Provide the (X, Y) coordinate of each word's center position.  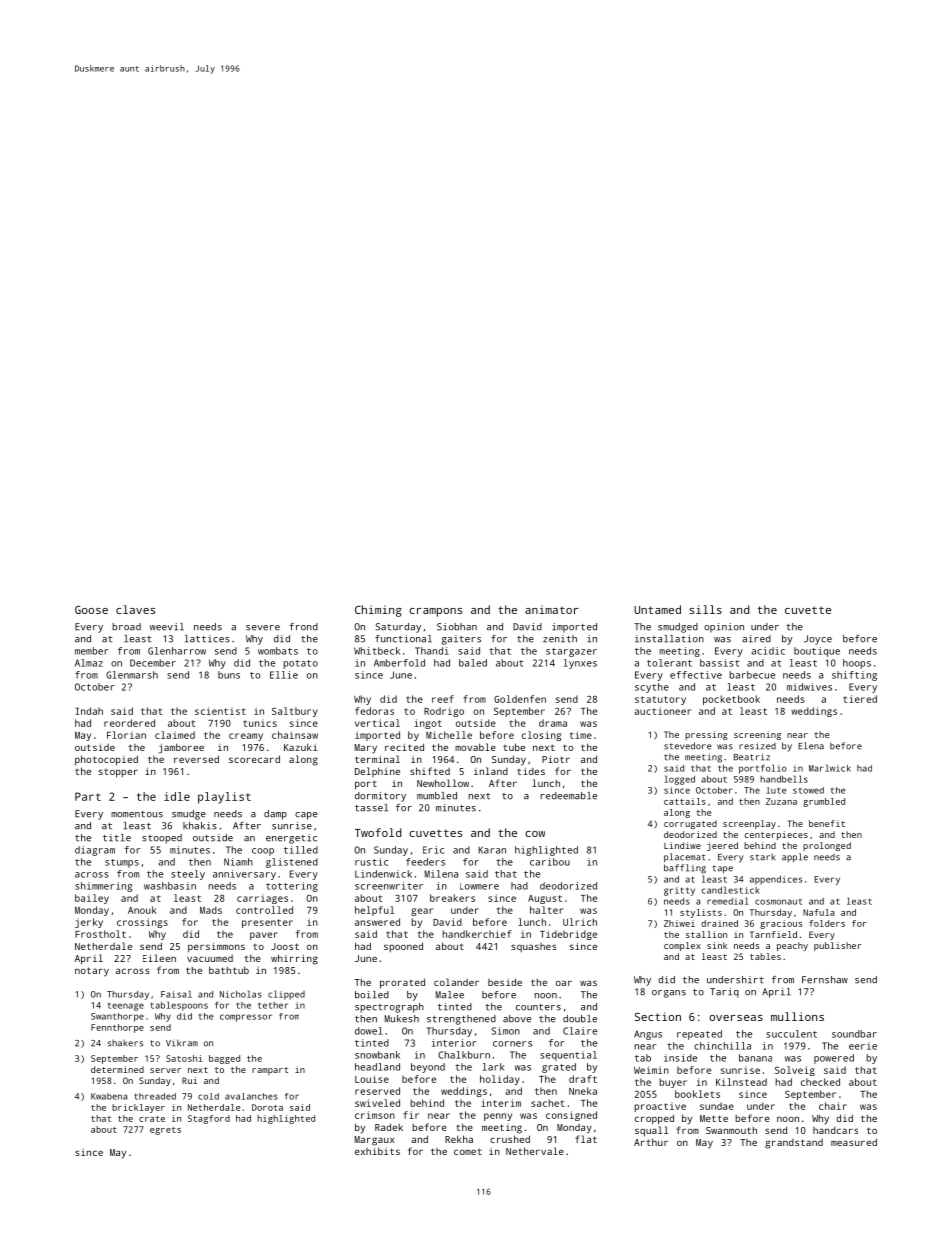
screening (757, 735)
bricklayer (138, 1108)
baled (473, 663)
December (153, 663)
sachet (547, 1103)
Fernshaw (825, 980)
